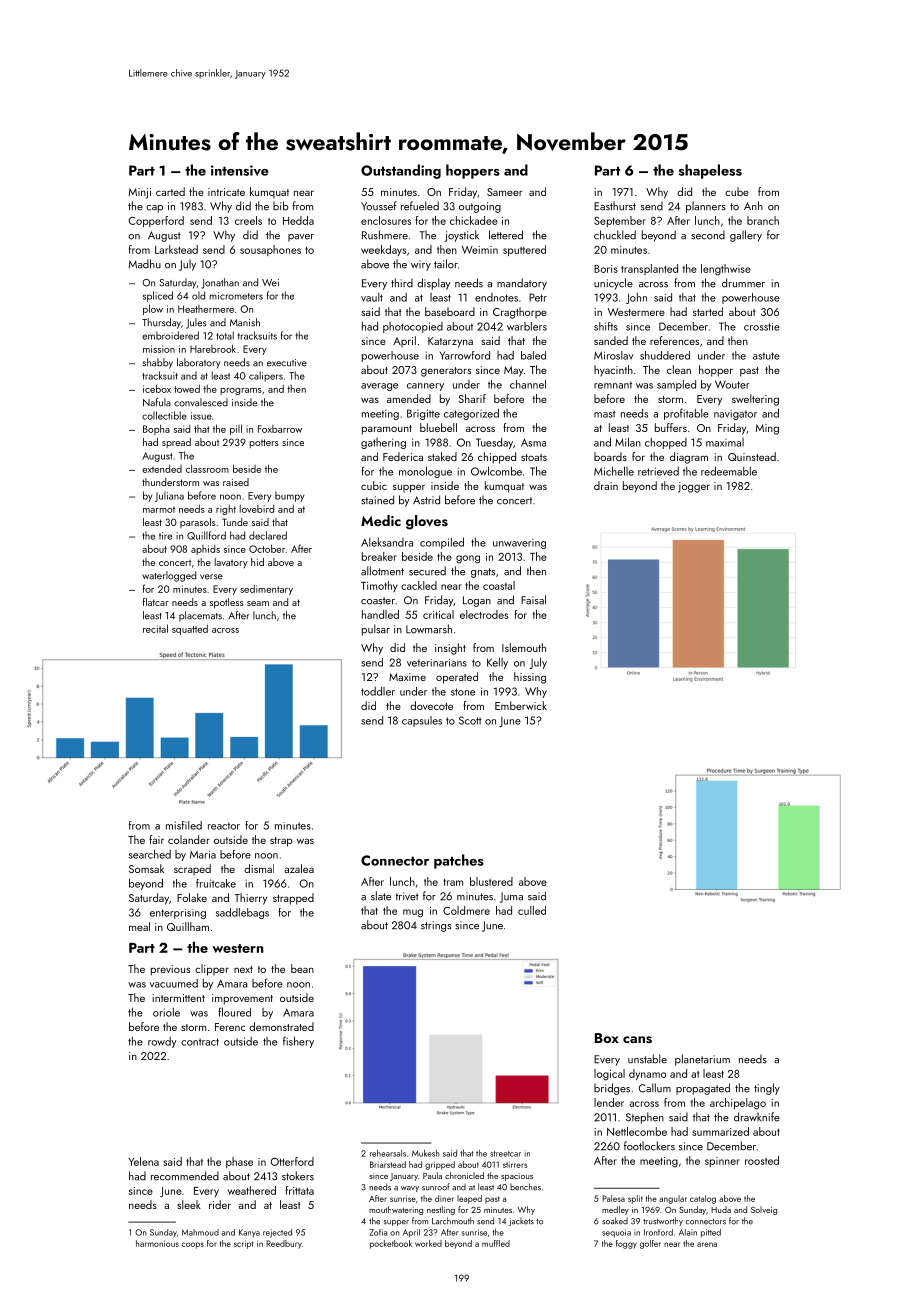 This screenshot has width=908, height=1316. What do you see at coordinates (468, 559) in the screenshot?
I see `gong` at bounding box center [468, 559].
